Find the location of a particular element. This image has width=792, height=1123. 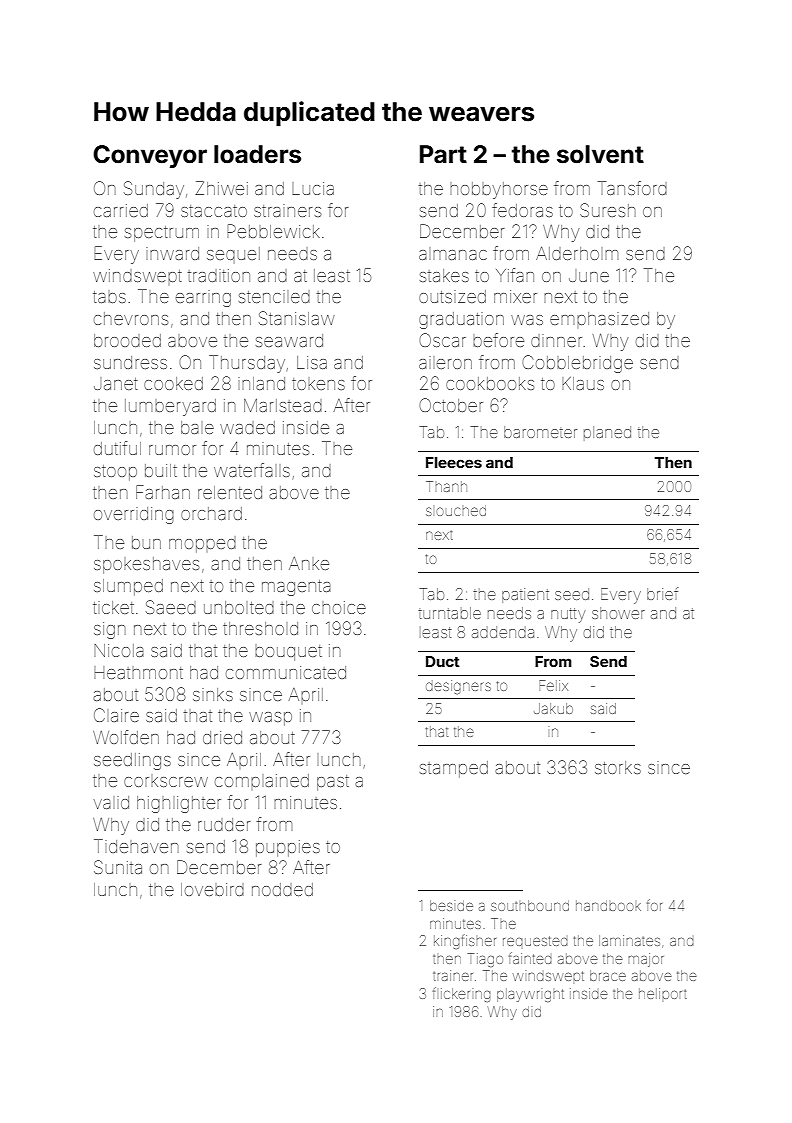

carried is located at coordinates (121, 210).
